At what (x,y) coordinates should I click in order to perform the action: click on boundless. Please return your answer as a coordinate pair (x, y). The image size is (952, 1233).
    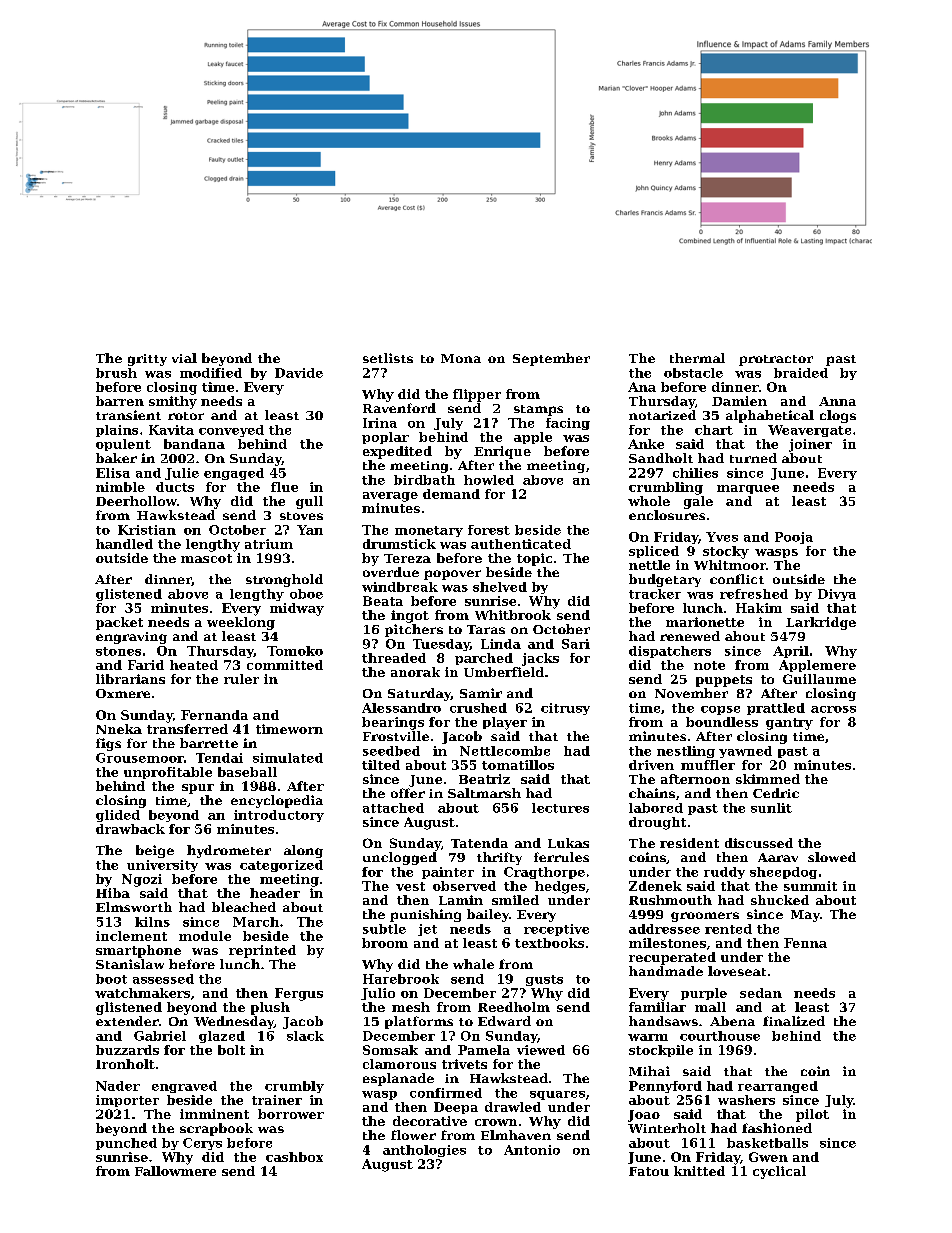
    Looking at the image, I should click on (722, 722).
